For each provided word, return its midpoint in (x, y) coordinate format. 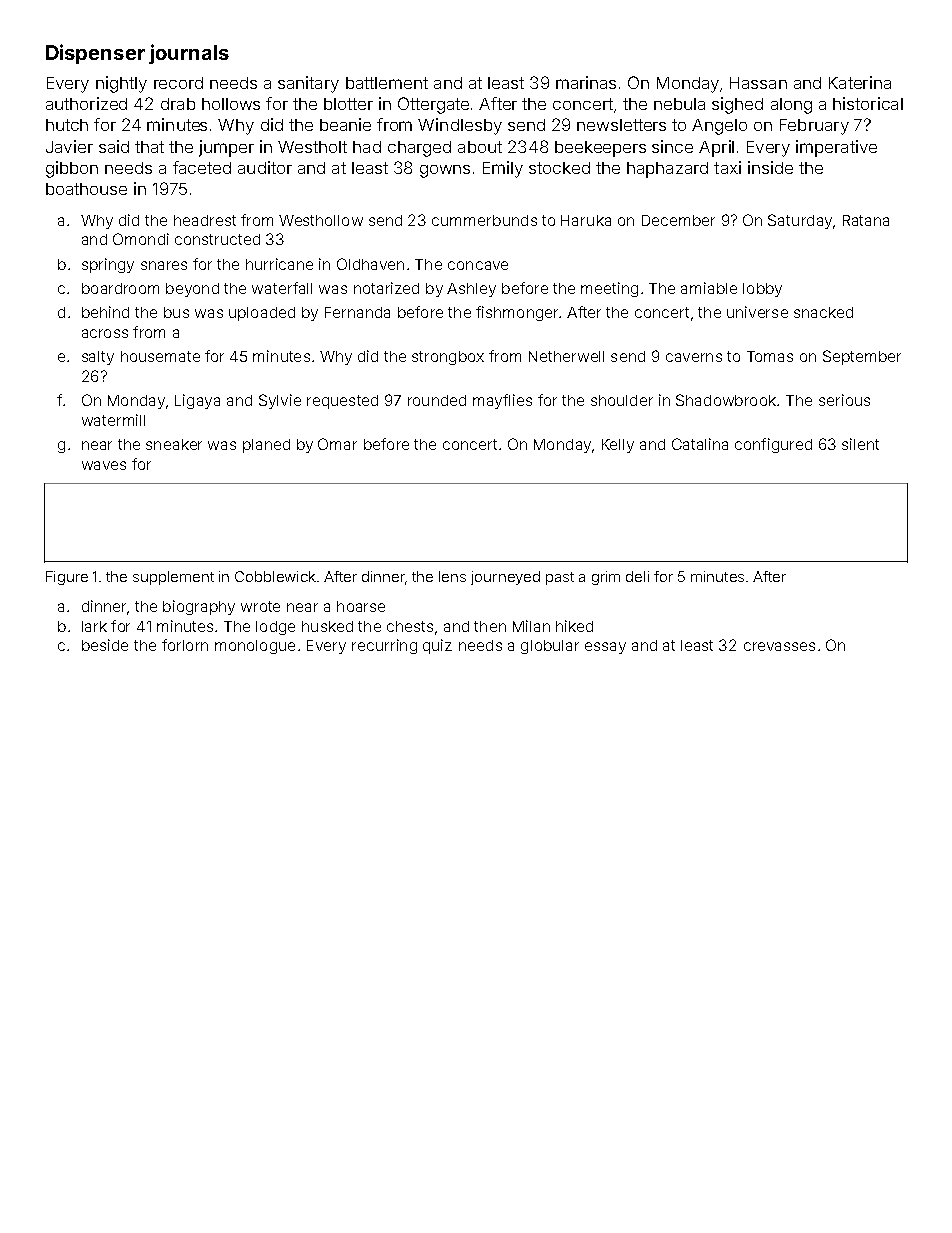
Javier (69, 146)
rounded (437, 400)
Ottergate (433, 105)
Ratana (866, 220)
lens (452, 576)
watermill (113, 420)
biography (199, 607)
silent (860, 444)
